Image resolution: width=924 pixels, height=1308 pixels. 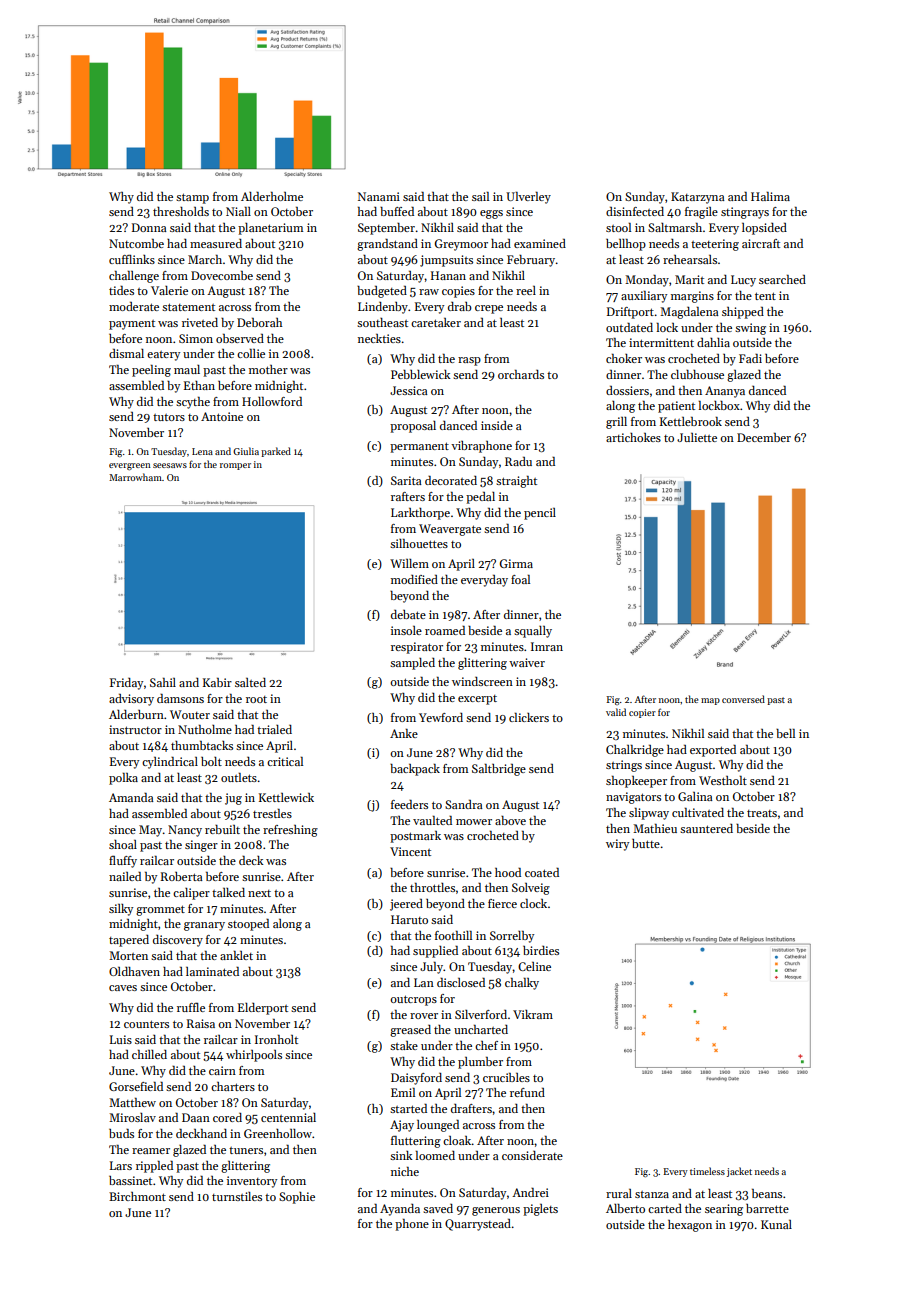 What do you see at coordinates (743, 313) in the screenshot?
I see `shipped` at bounding box center [743, 313].
